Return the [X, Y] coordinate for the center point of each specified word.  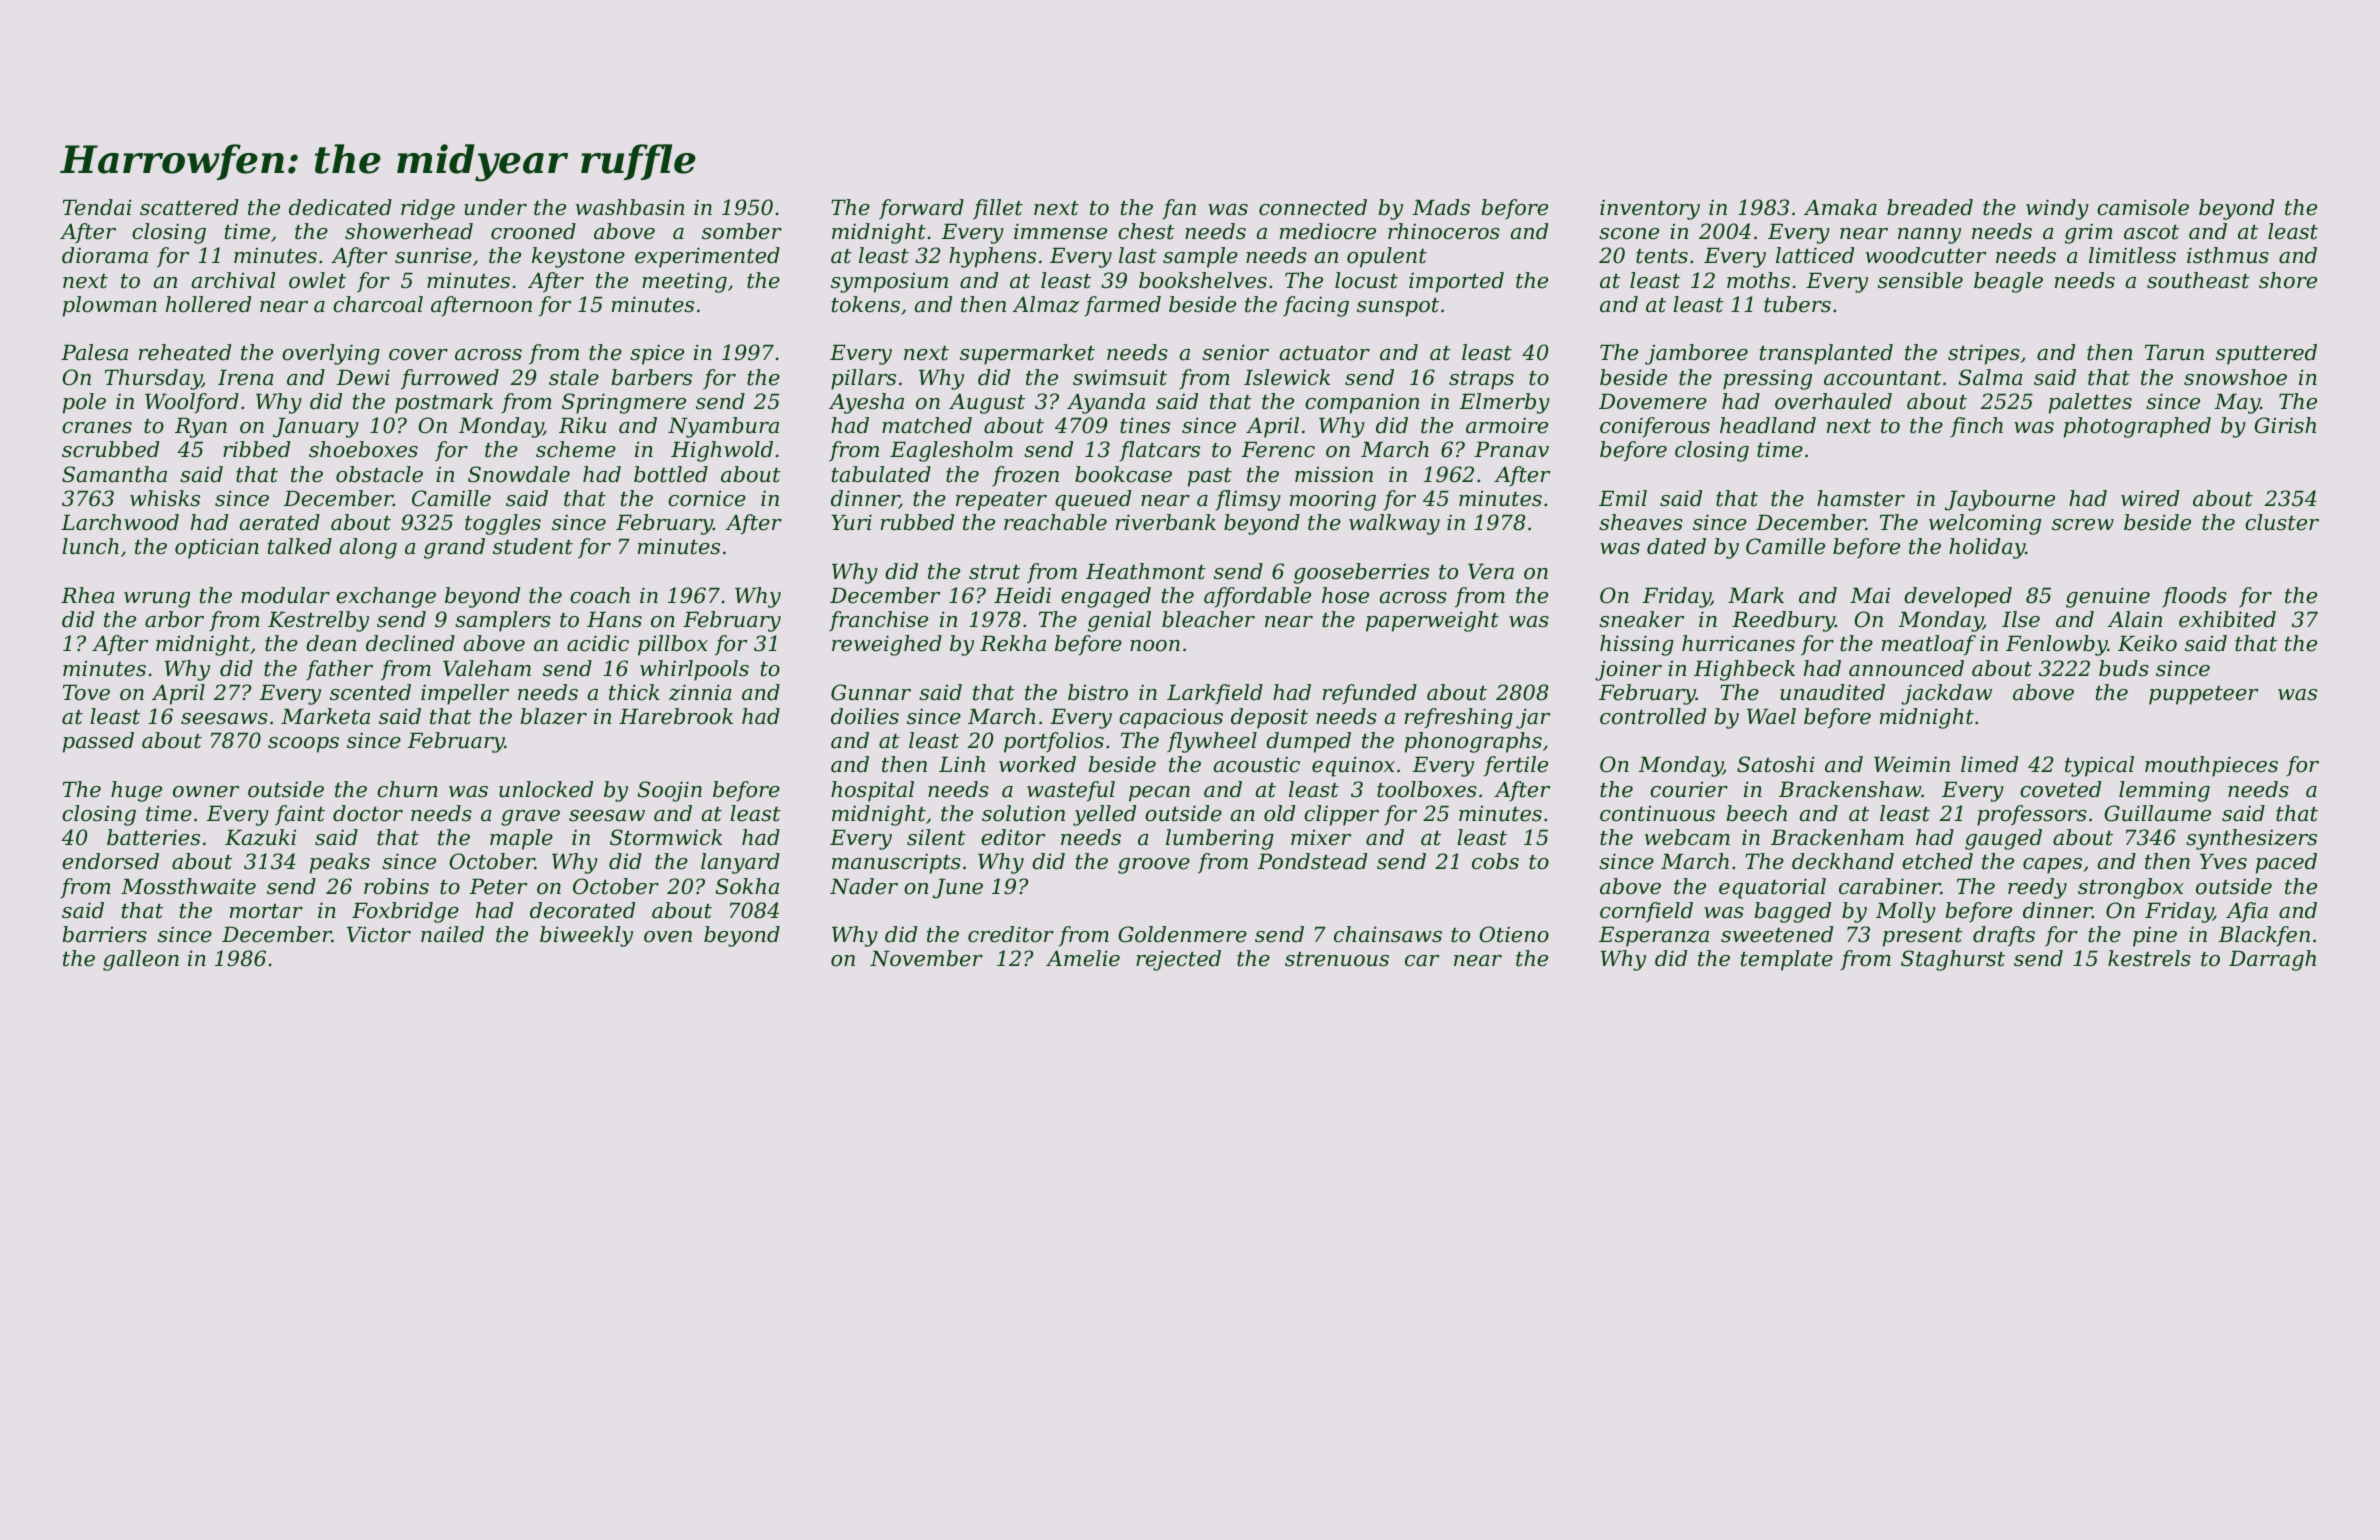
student [533, 546]
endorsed [110, 861]
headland [1768, 425]
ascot [2151, 232]
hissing [1637, 645]
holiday [1987, 548]
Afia [2247, 912]
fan [1179, 209]
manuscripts [896, 864]
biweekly [586, 936]
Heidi [1022, 595]
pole [84, 403]
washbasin [630, 207]
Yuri [851, 522]
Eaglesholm [951, 451]
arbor [174, 619]
